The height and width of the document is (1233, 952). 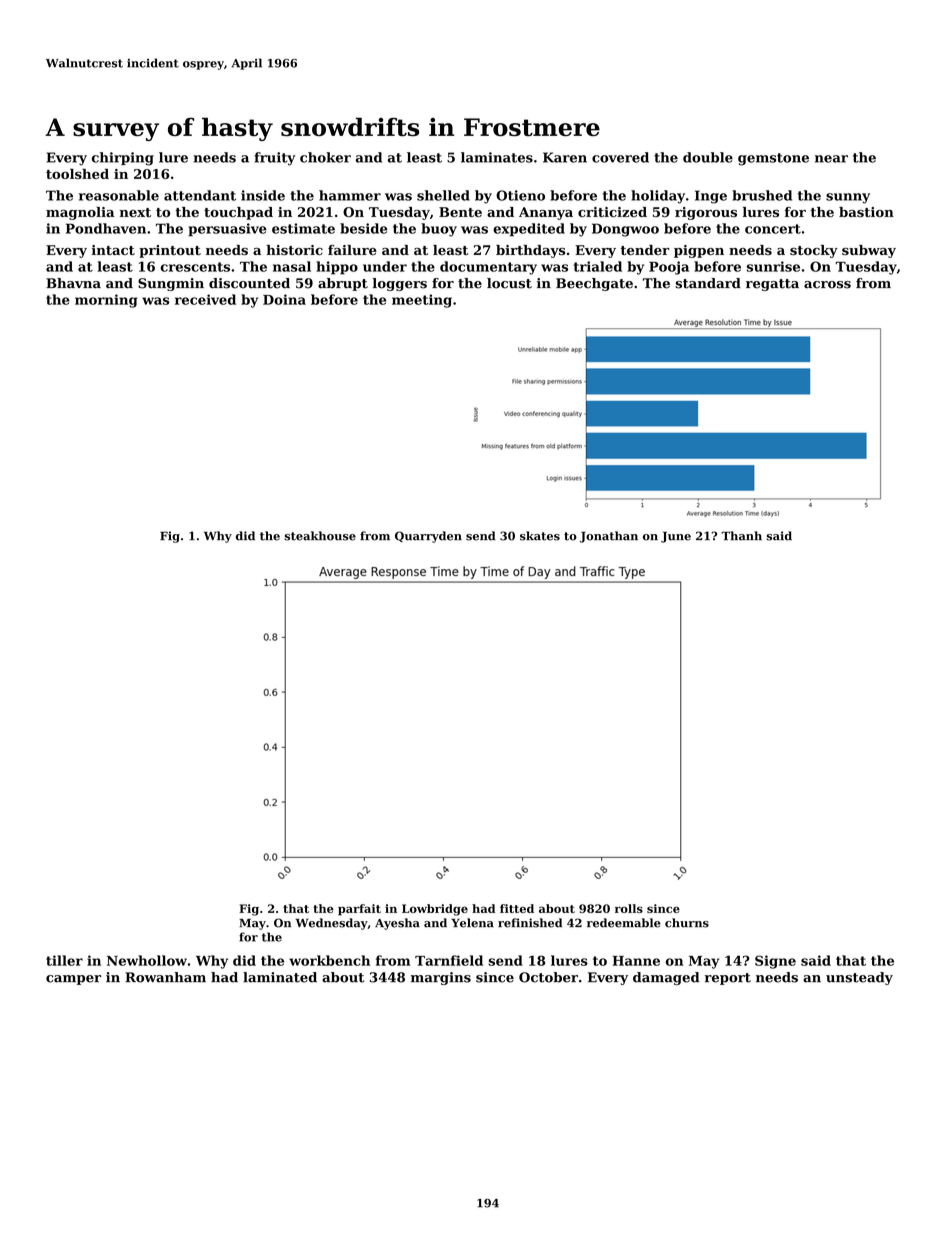 I want to click on regatta, so click(x=772, y=285).
